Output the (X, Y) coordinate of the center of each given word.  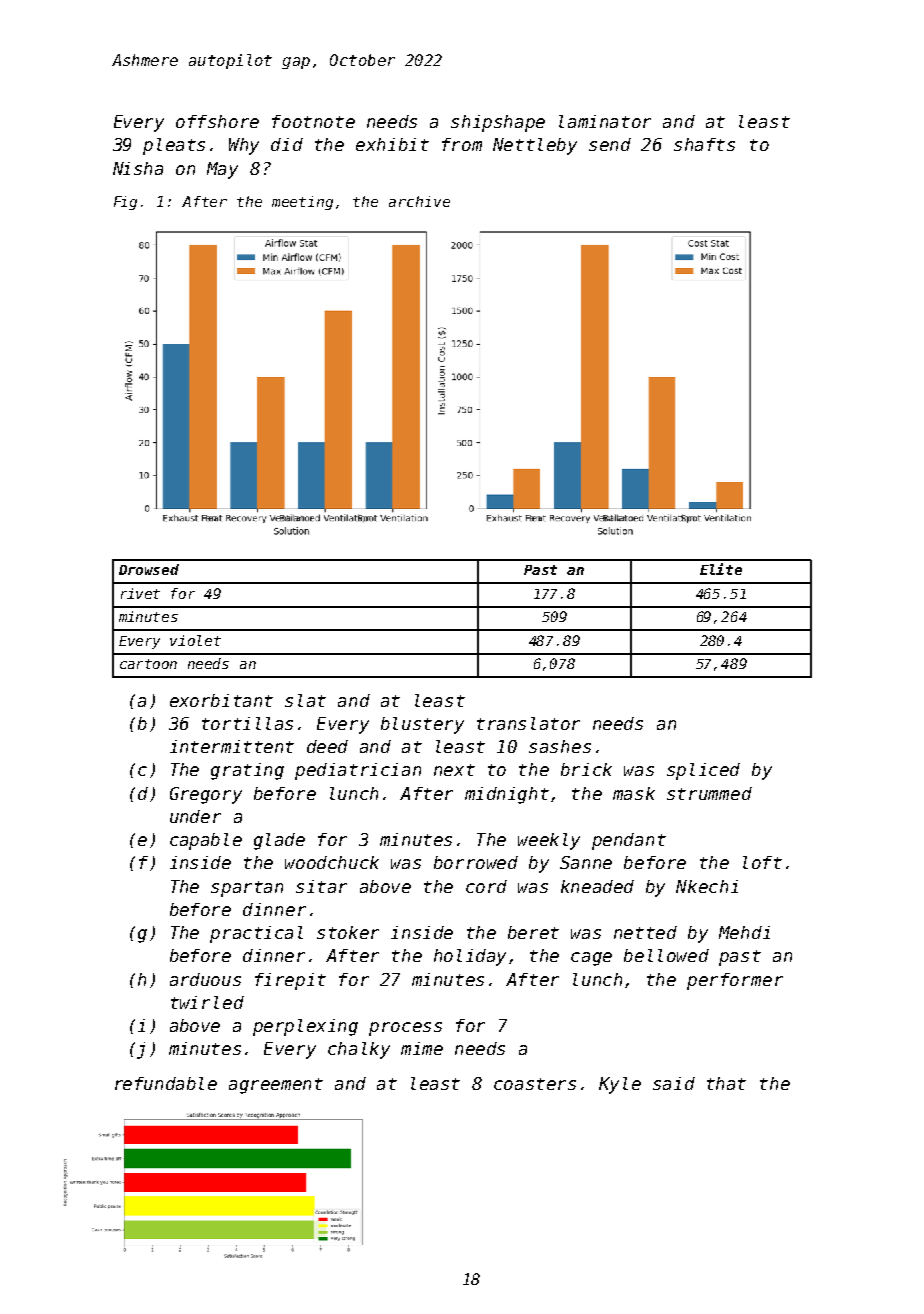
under (195, 816)
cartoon (148, 664)
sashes (560, 746)
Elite (721, 569)
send (610, 144)
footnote (313, 121)
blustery (422, 725)
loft (762, 862)
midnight (507, 795)
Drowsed (149, 569)
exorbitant (221, 700)
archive (419, 201)
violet (195, 640)
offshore (217, 121)
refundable (166, 1083)
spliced (703, 771)
